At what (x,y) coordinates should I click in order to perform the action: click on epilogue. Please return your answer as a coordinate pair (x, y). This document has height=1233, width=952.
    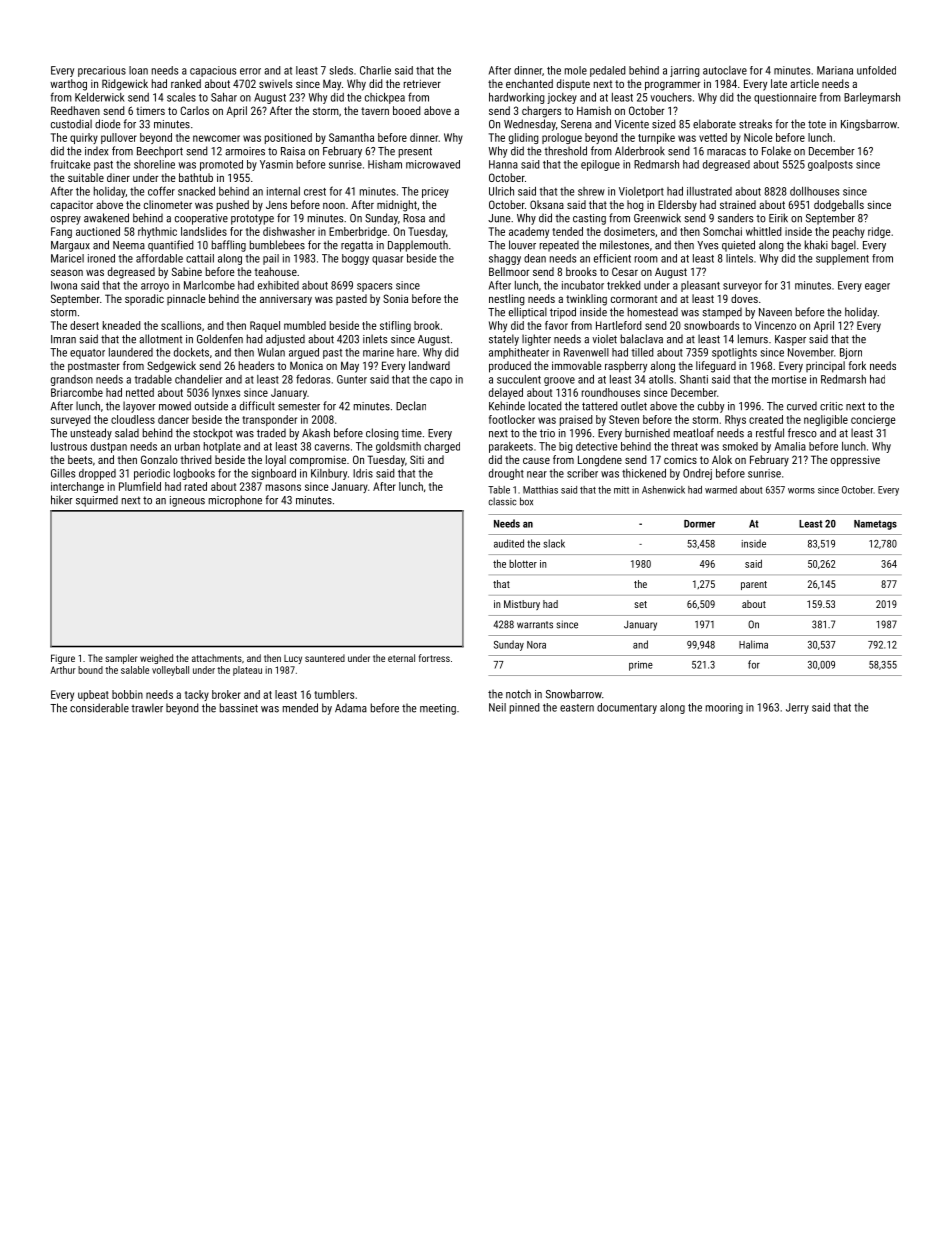
    Looking at the image, I should click on (600, 165).
